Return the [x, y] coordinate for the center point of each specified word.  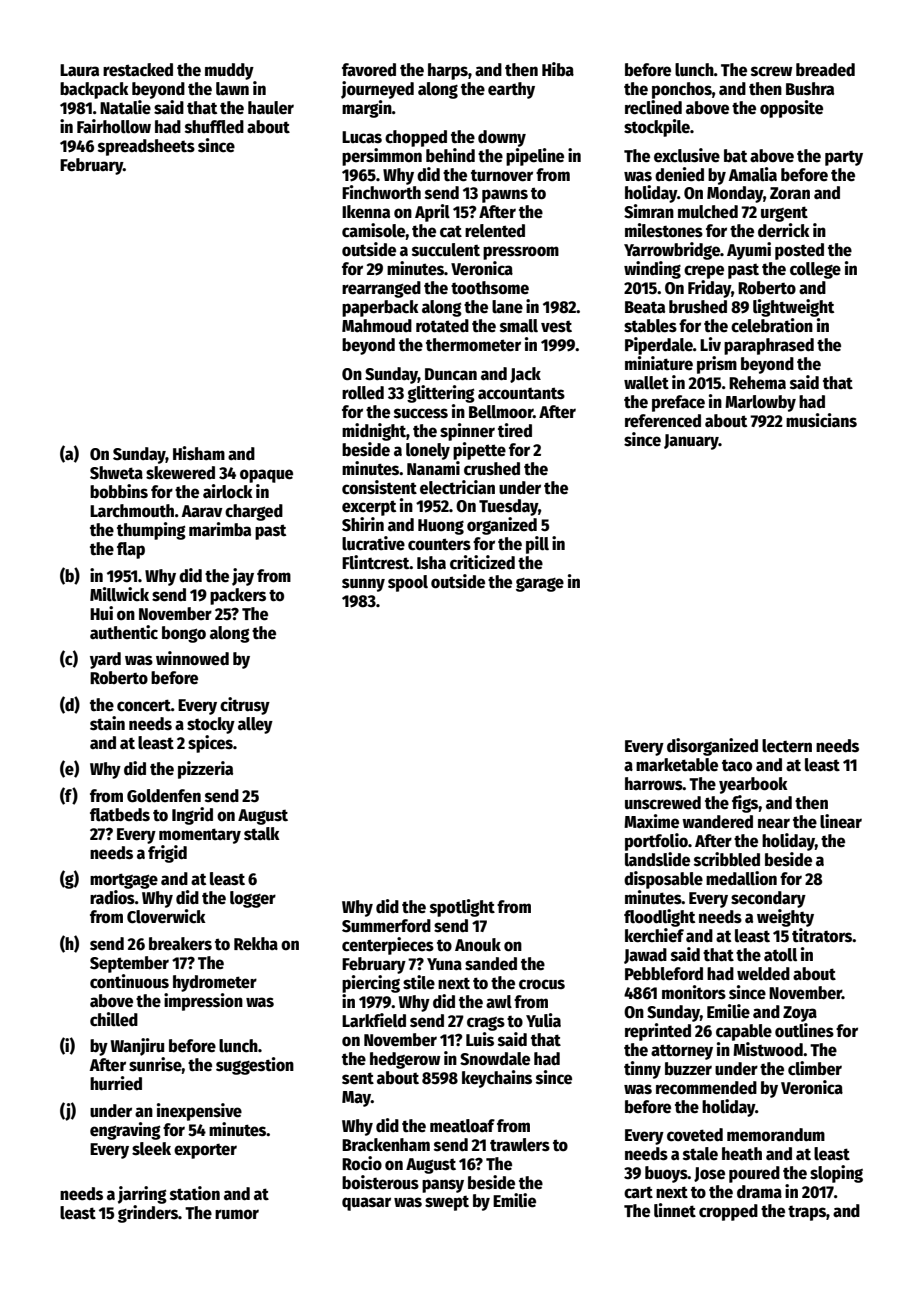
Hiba [558, 69]
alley [255, 725]
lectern [787, 746]
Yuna [444, 964]
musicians [821, 420]
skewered [180, 473]
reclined [653, 107]
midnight [374, 432]
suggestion [255, 1066]
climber [815, 1068]
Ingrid [192, 816]
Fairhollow [114, 126]
